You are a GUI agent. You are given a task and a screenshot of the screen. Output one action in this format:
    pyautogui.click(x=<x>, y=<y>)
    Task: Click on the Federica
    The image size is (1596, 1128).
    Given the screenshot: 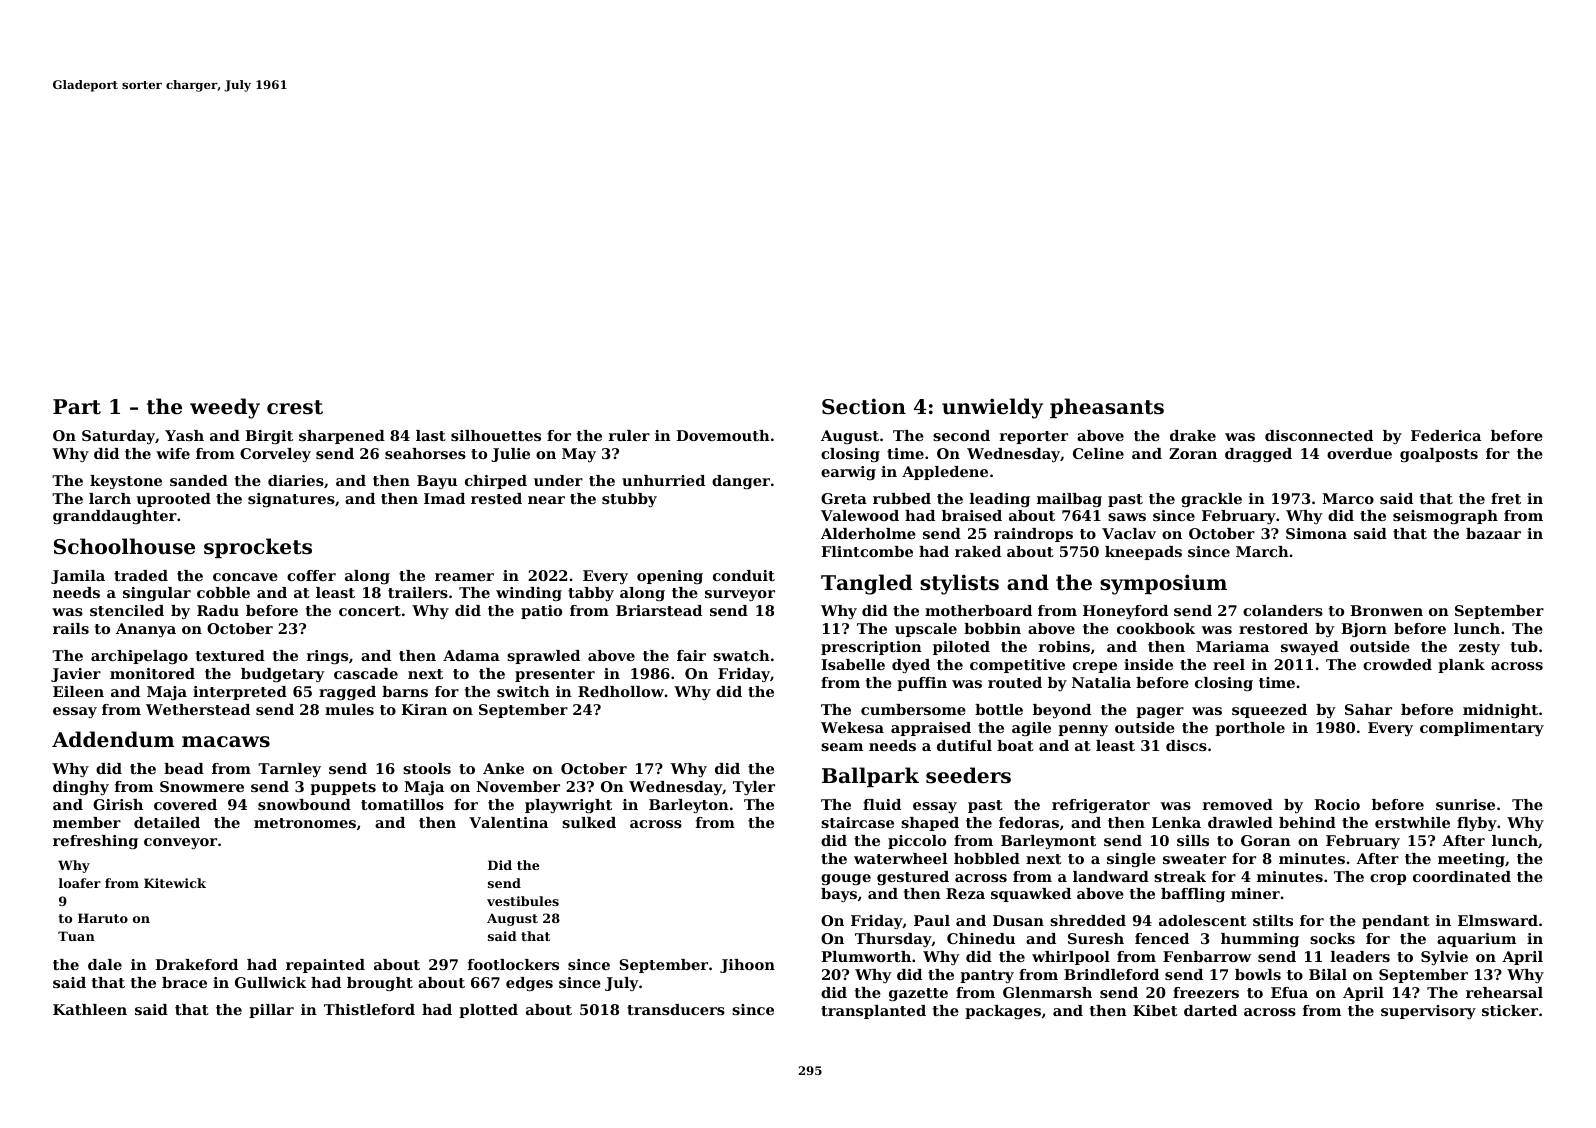 What is the action you would take?
    pyautogui.click(x=1446, y=435)
